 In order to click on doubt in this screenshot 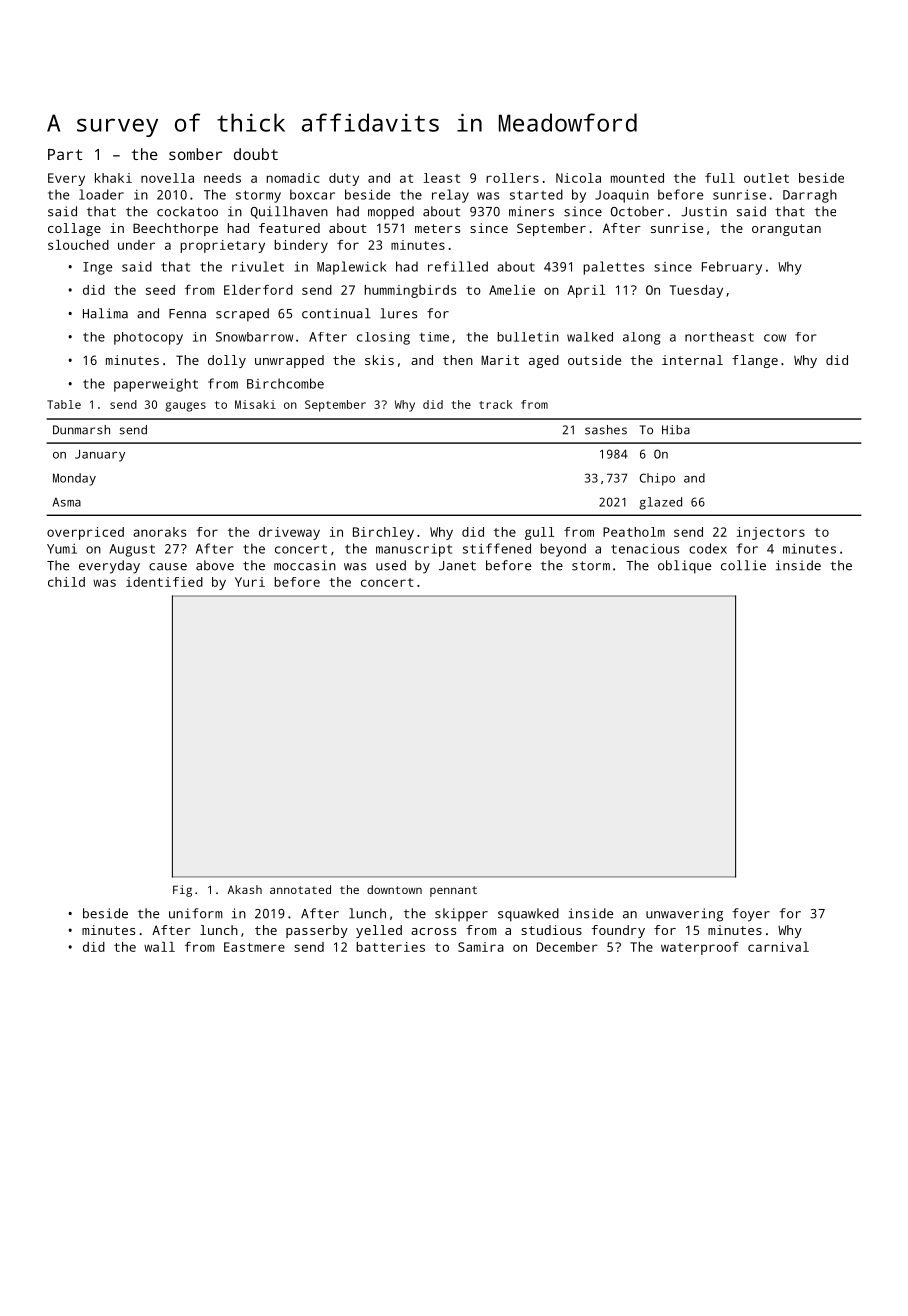, I will do `click(256, 154)`.
